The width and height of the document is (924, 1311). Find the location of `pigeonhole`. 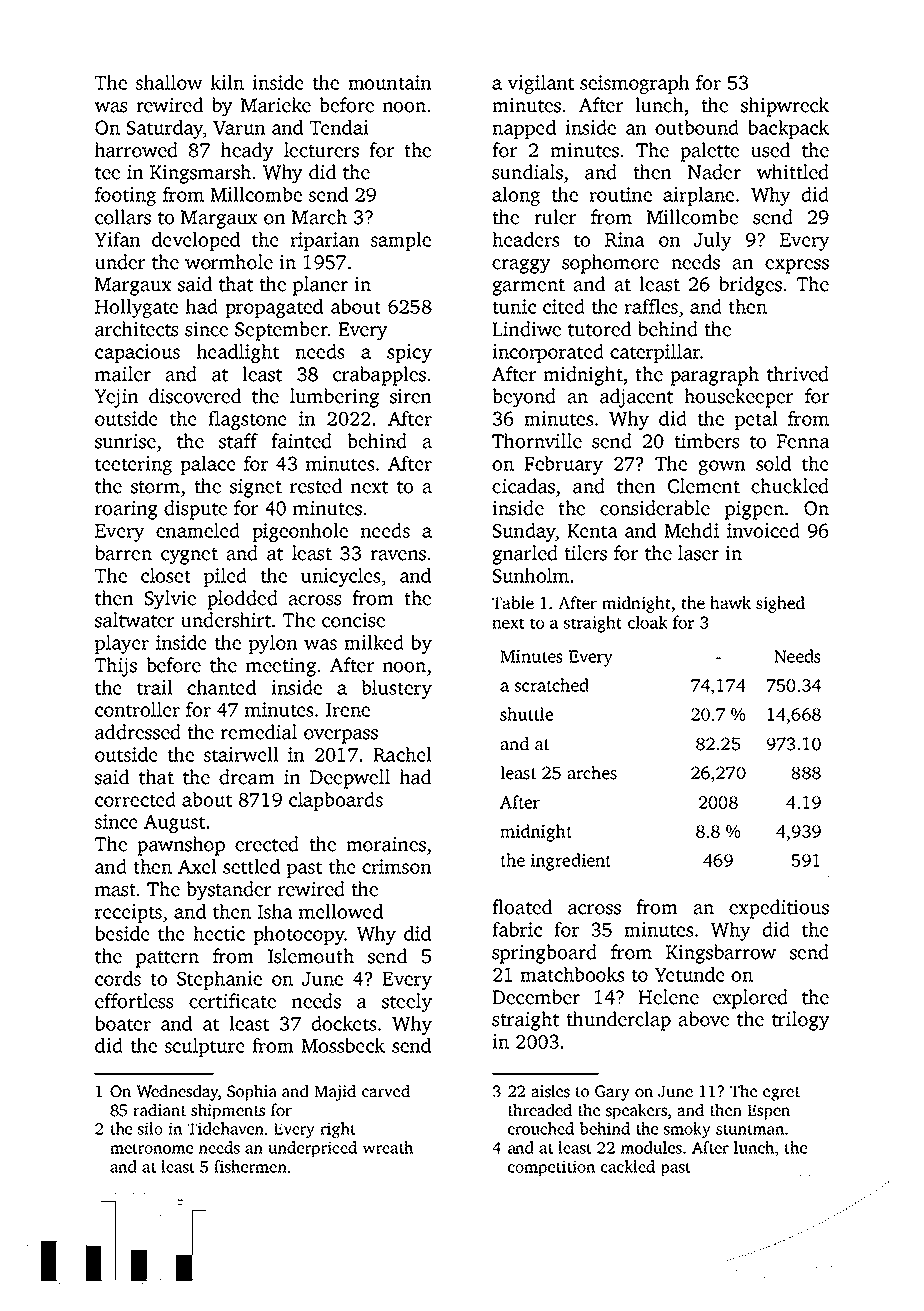

pigeonhole is located at coordinates (300, 532).
